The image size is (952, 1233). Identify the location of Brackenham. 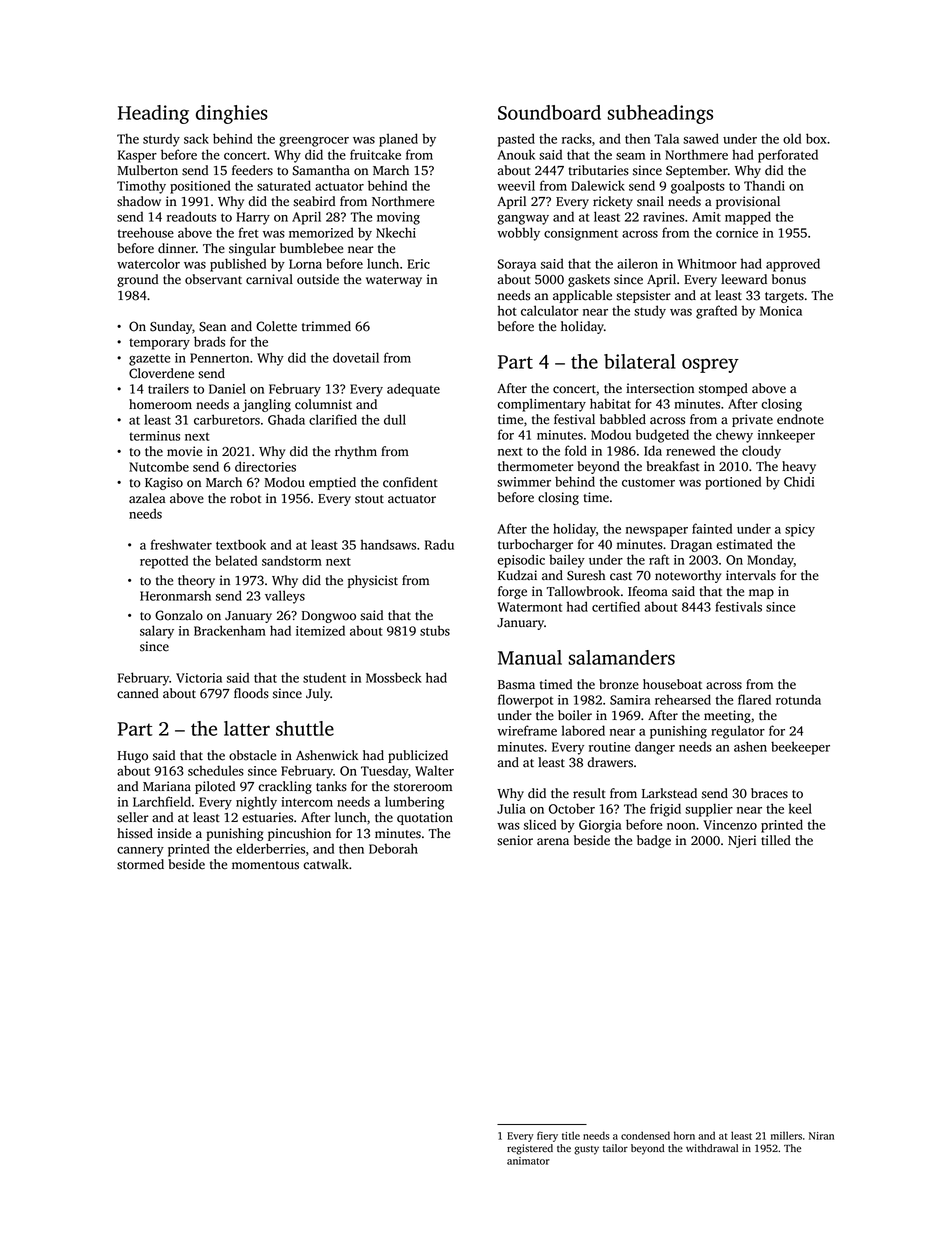
(230, 630).
